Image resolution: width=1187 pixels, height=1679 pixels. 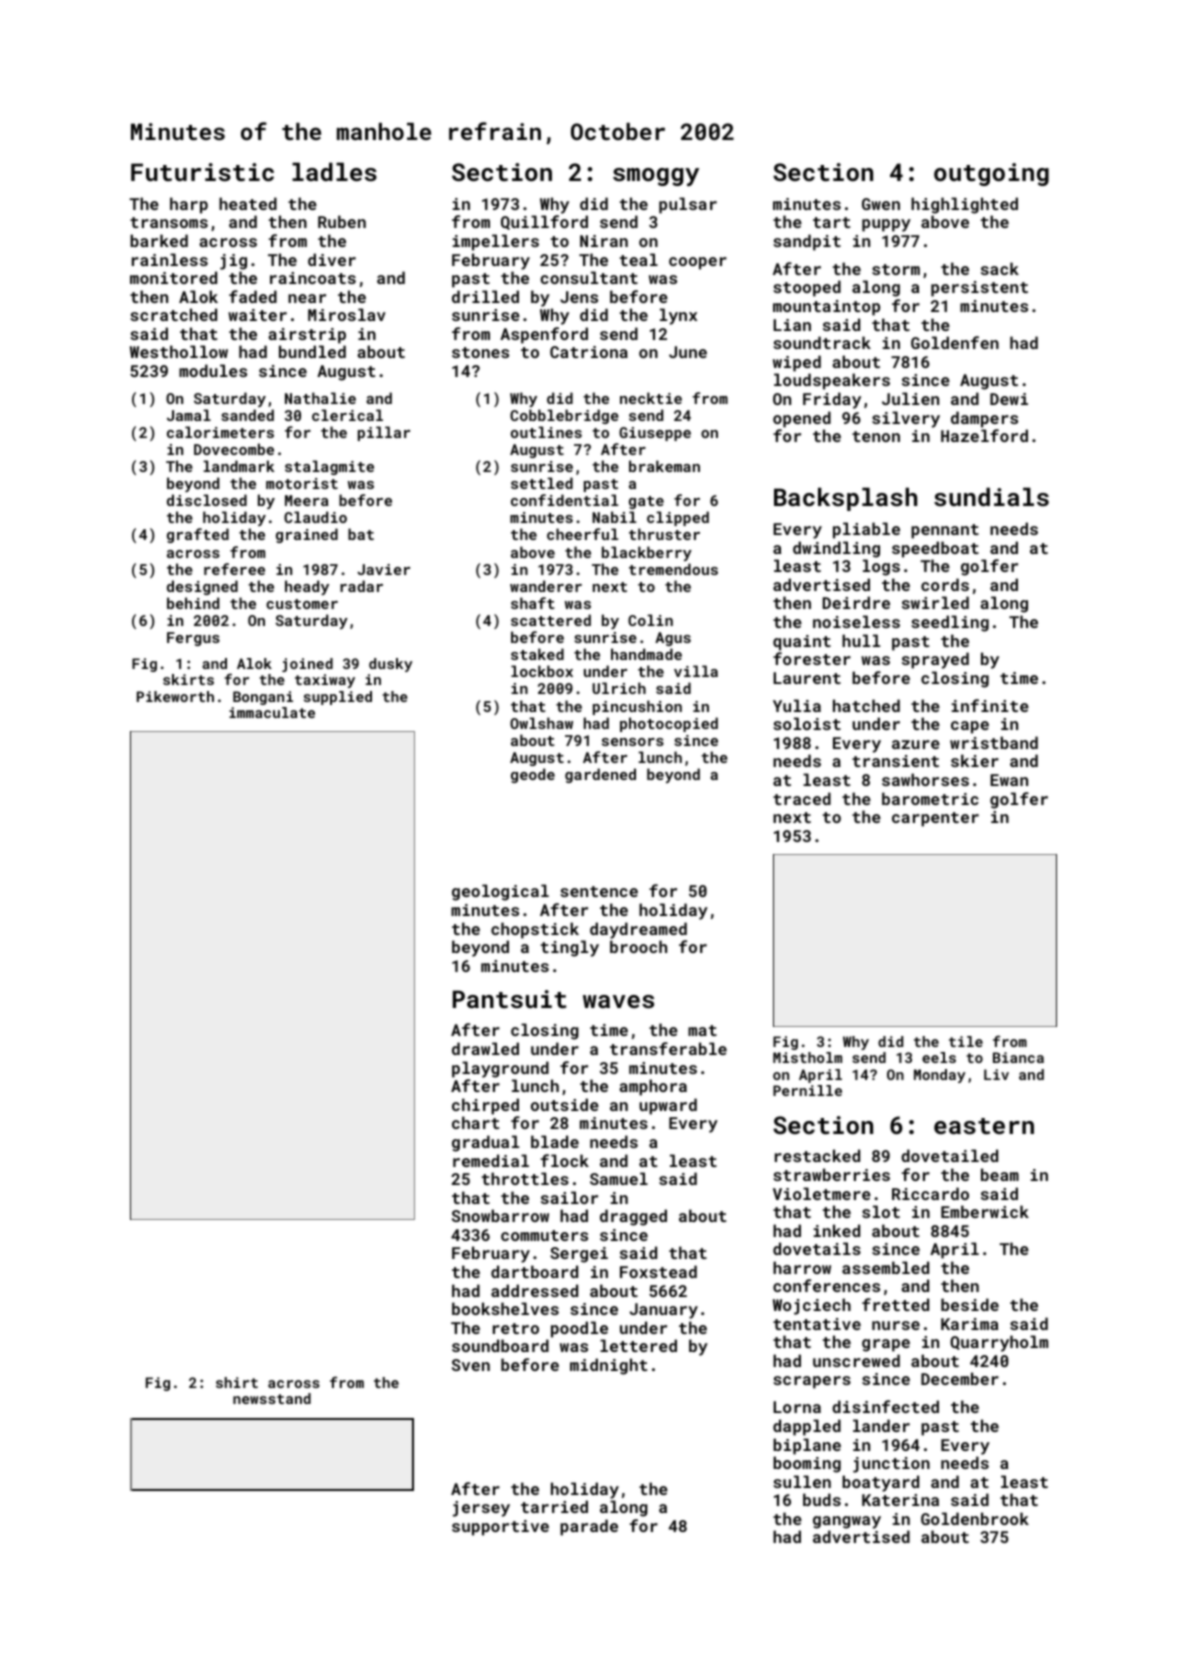 What do you see at coordinates (845, 499) in the document?
I see `Backsplash` at bounding box center [845, 499].
